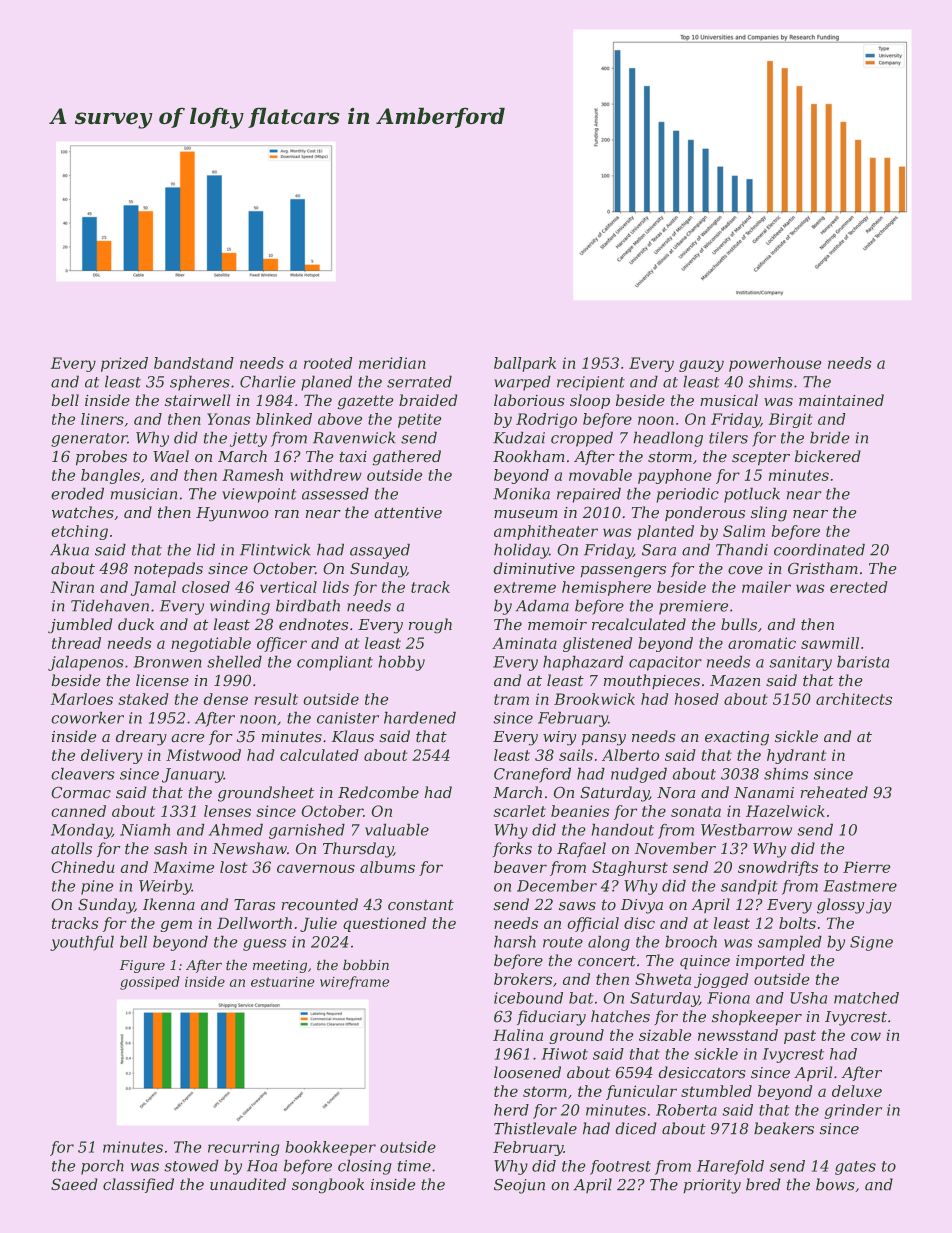 The image size is (952, 1233). Describe the element at coordinates (854, 699) in the document. I see `architects` at that location.
